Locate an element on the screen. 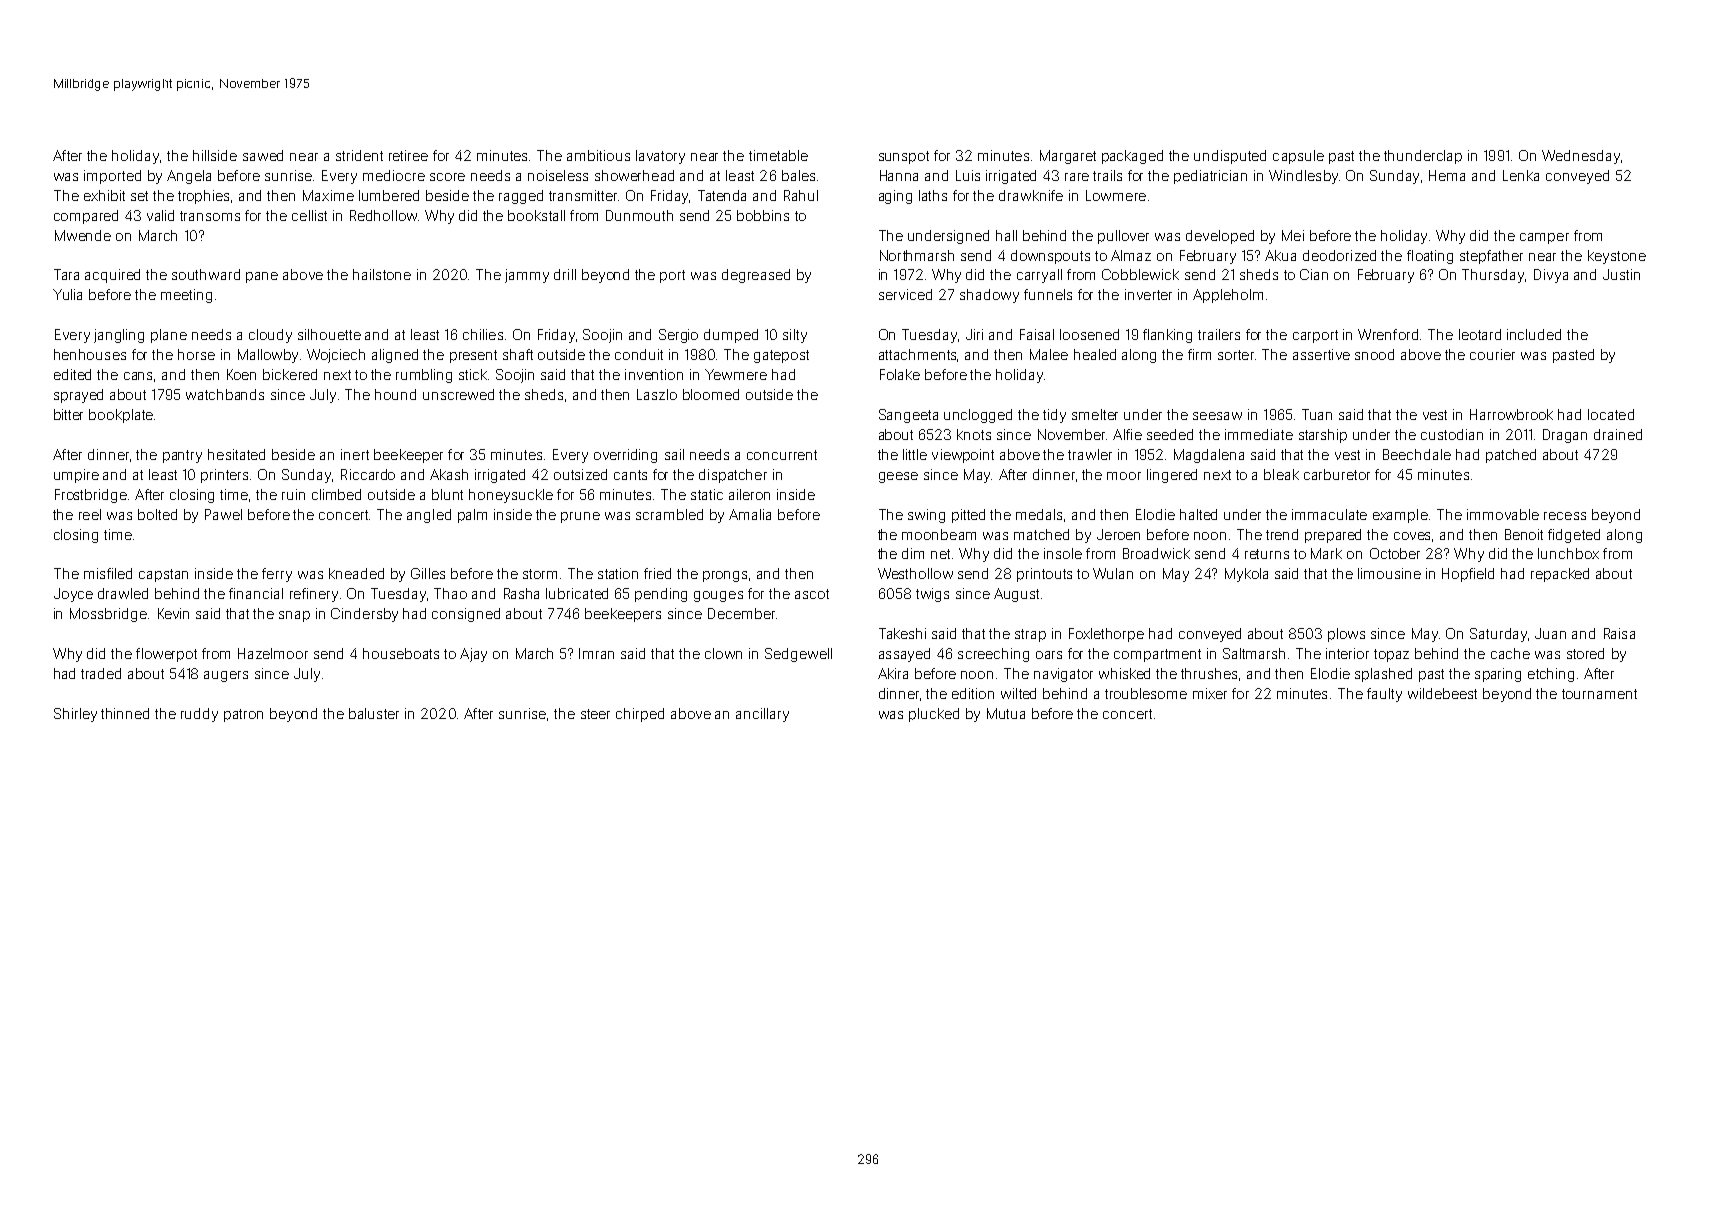 The width and height of the screenshot is (1714, 1212). ambitious is located at coordinates (598, 155).
